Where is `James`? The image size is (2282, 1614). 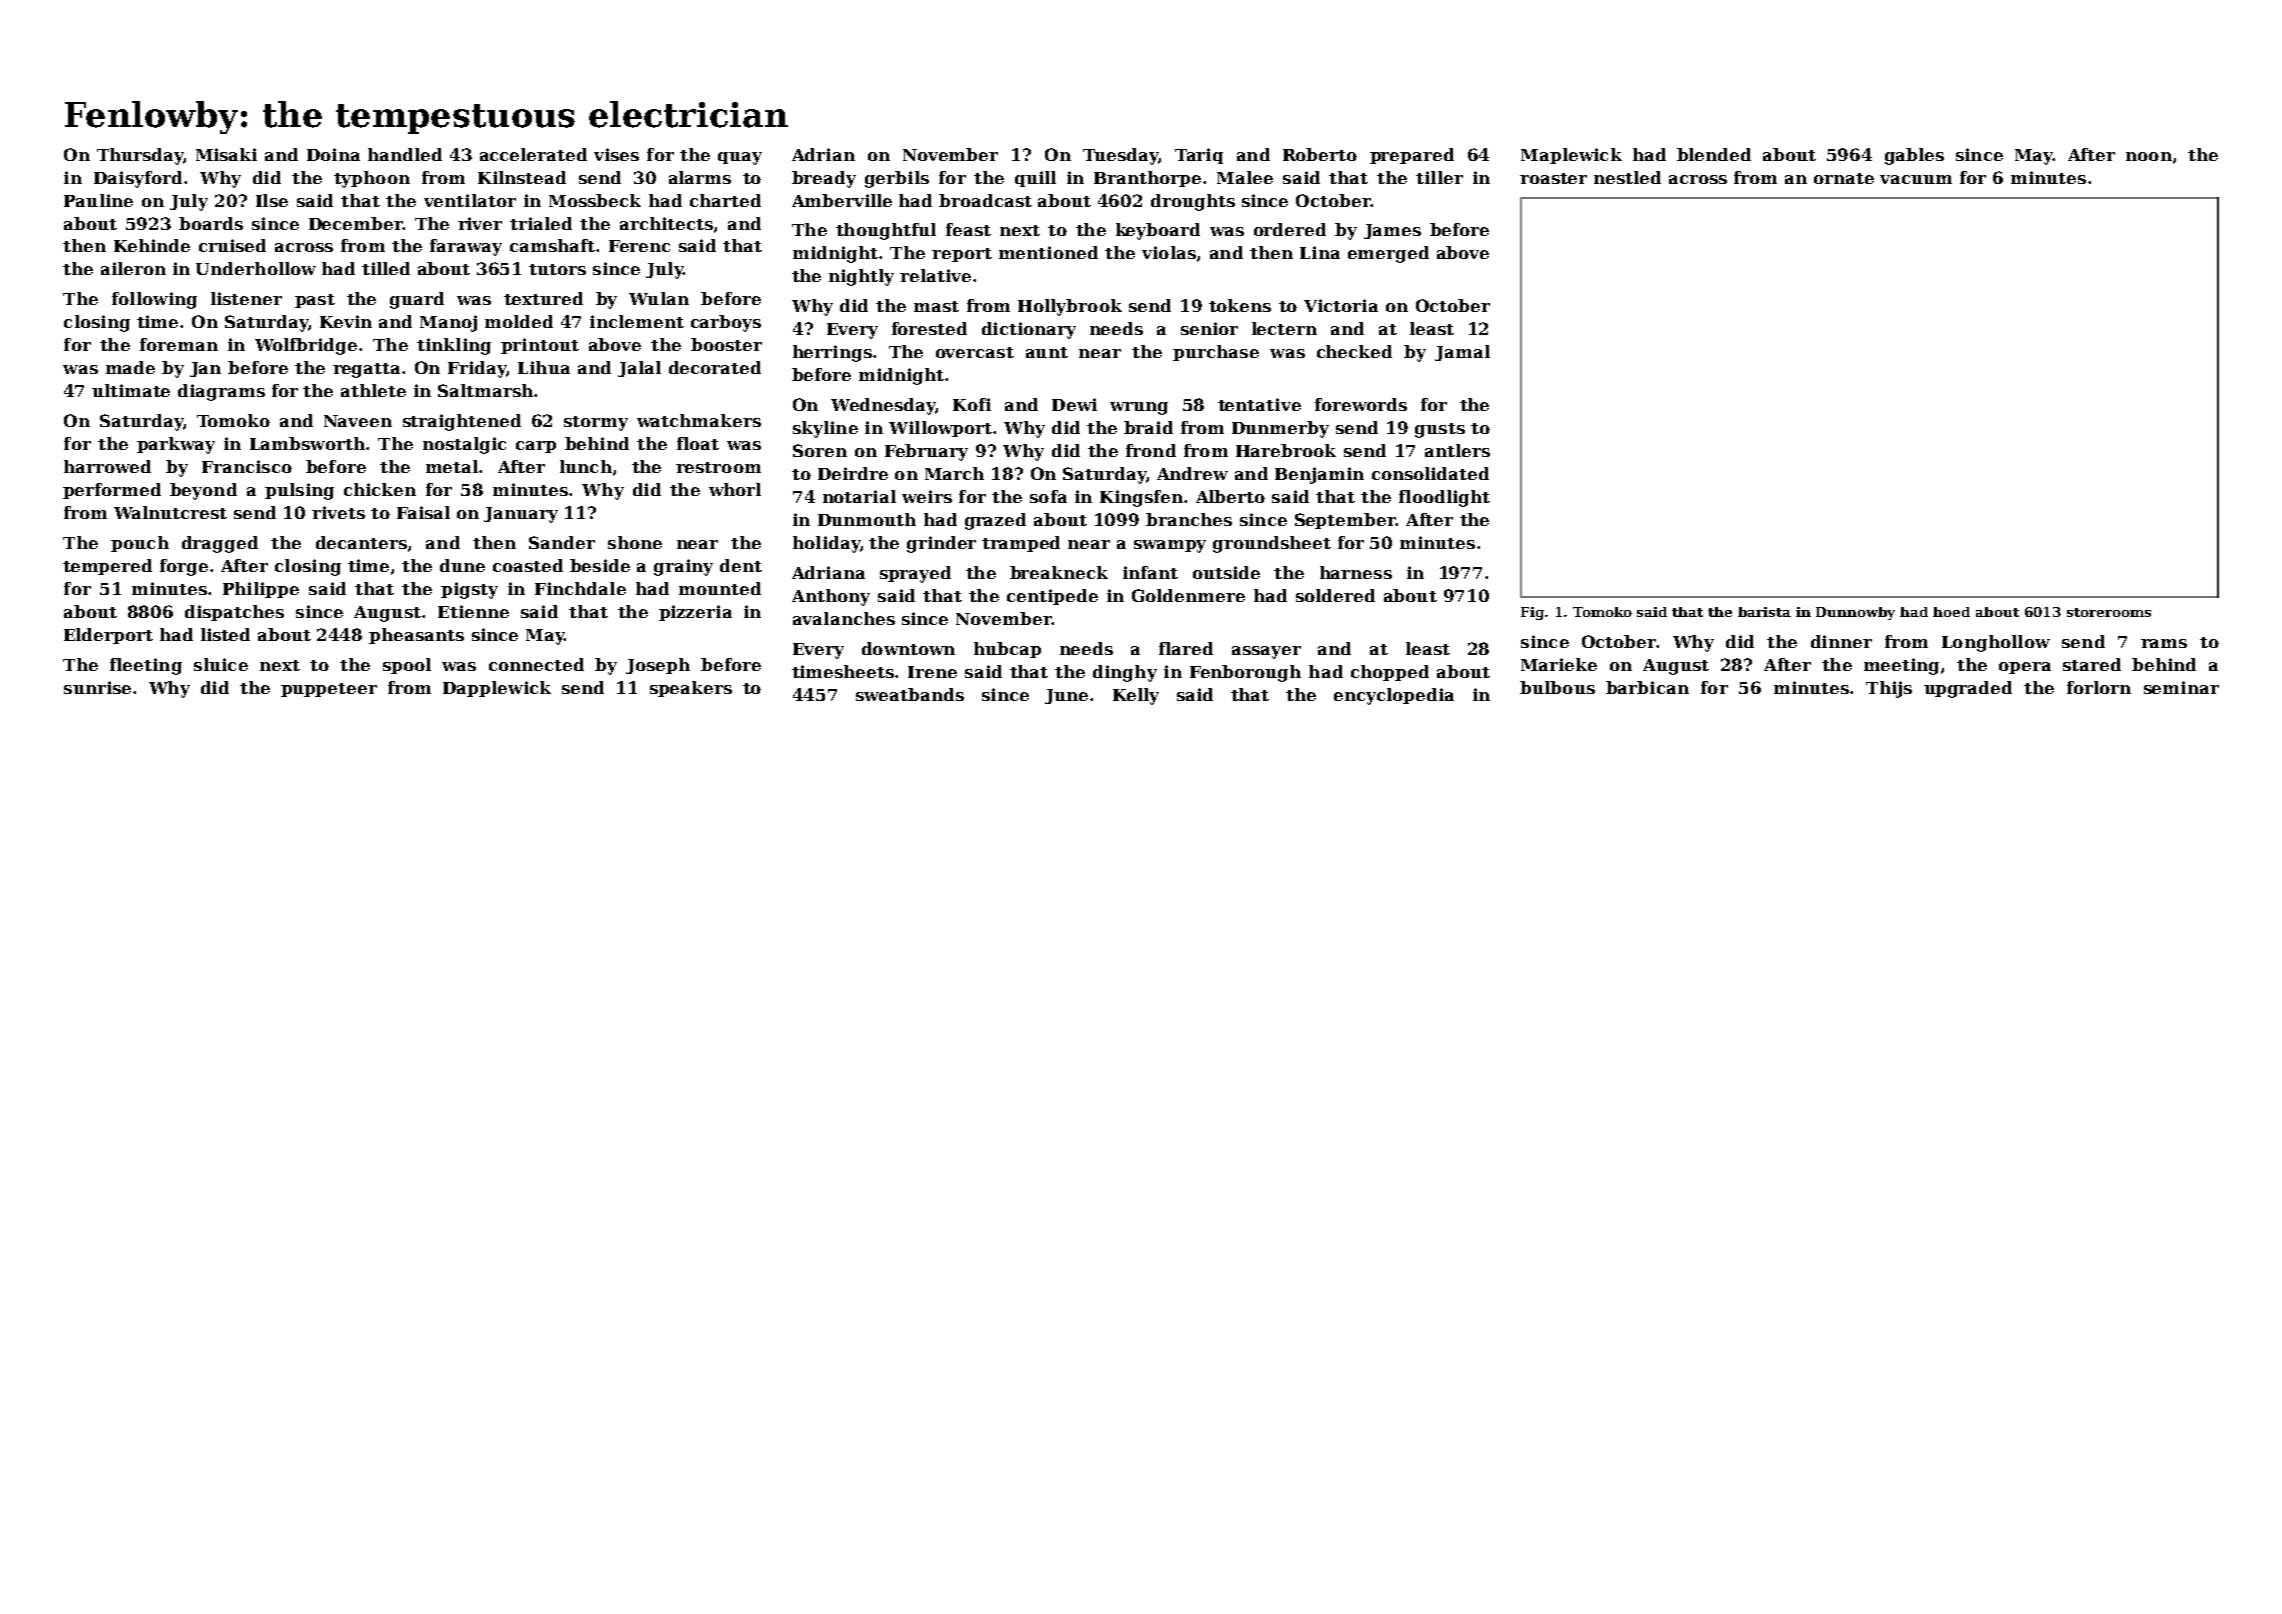
James is located at coordinates (1392, 231).
